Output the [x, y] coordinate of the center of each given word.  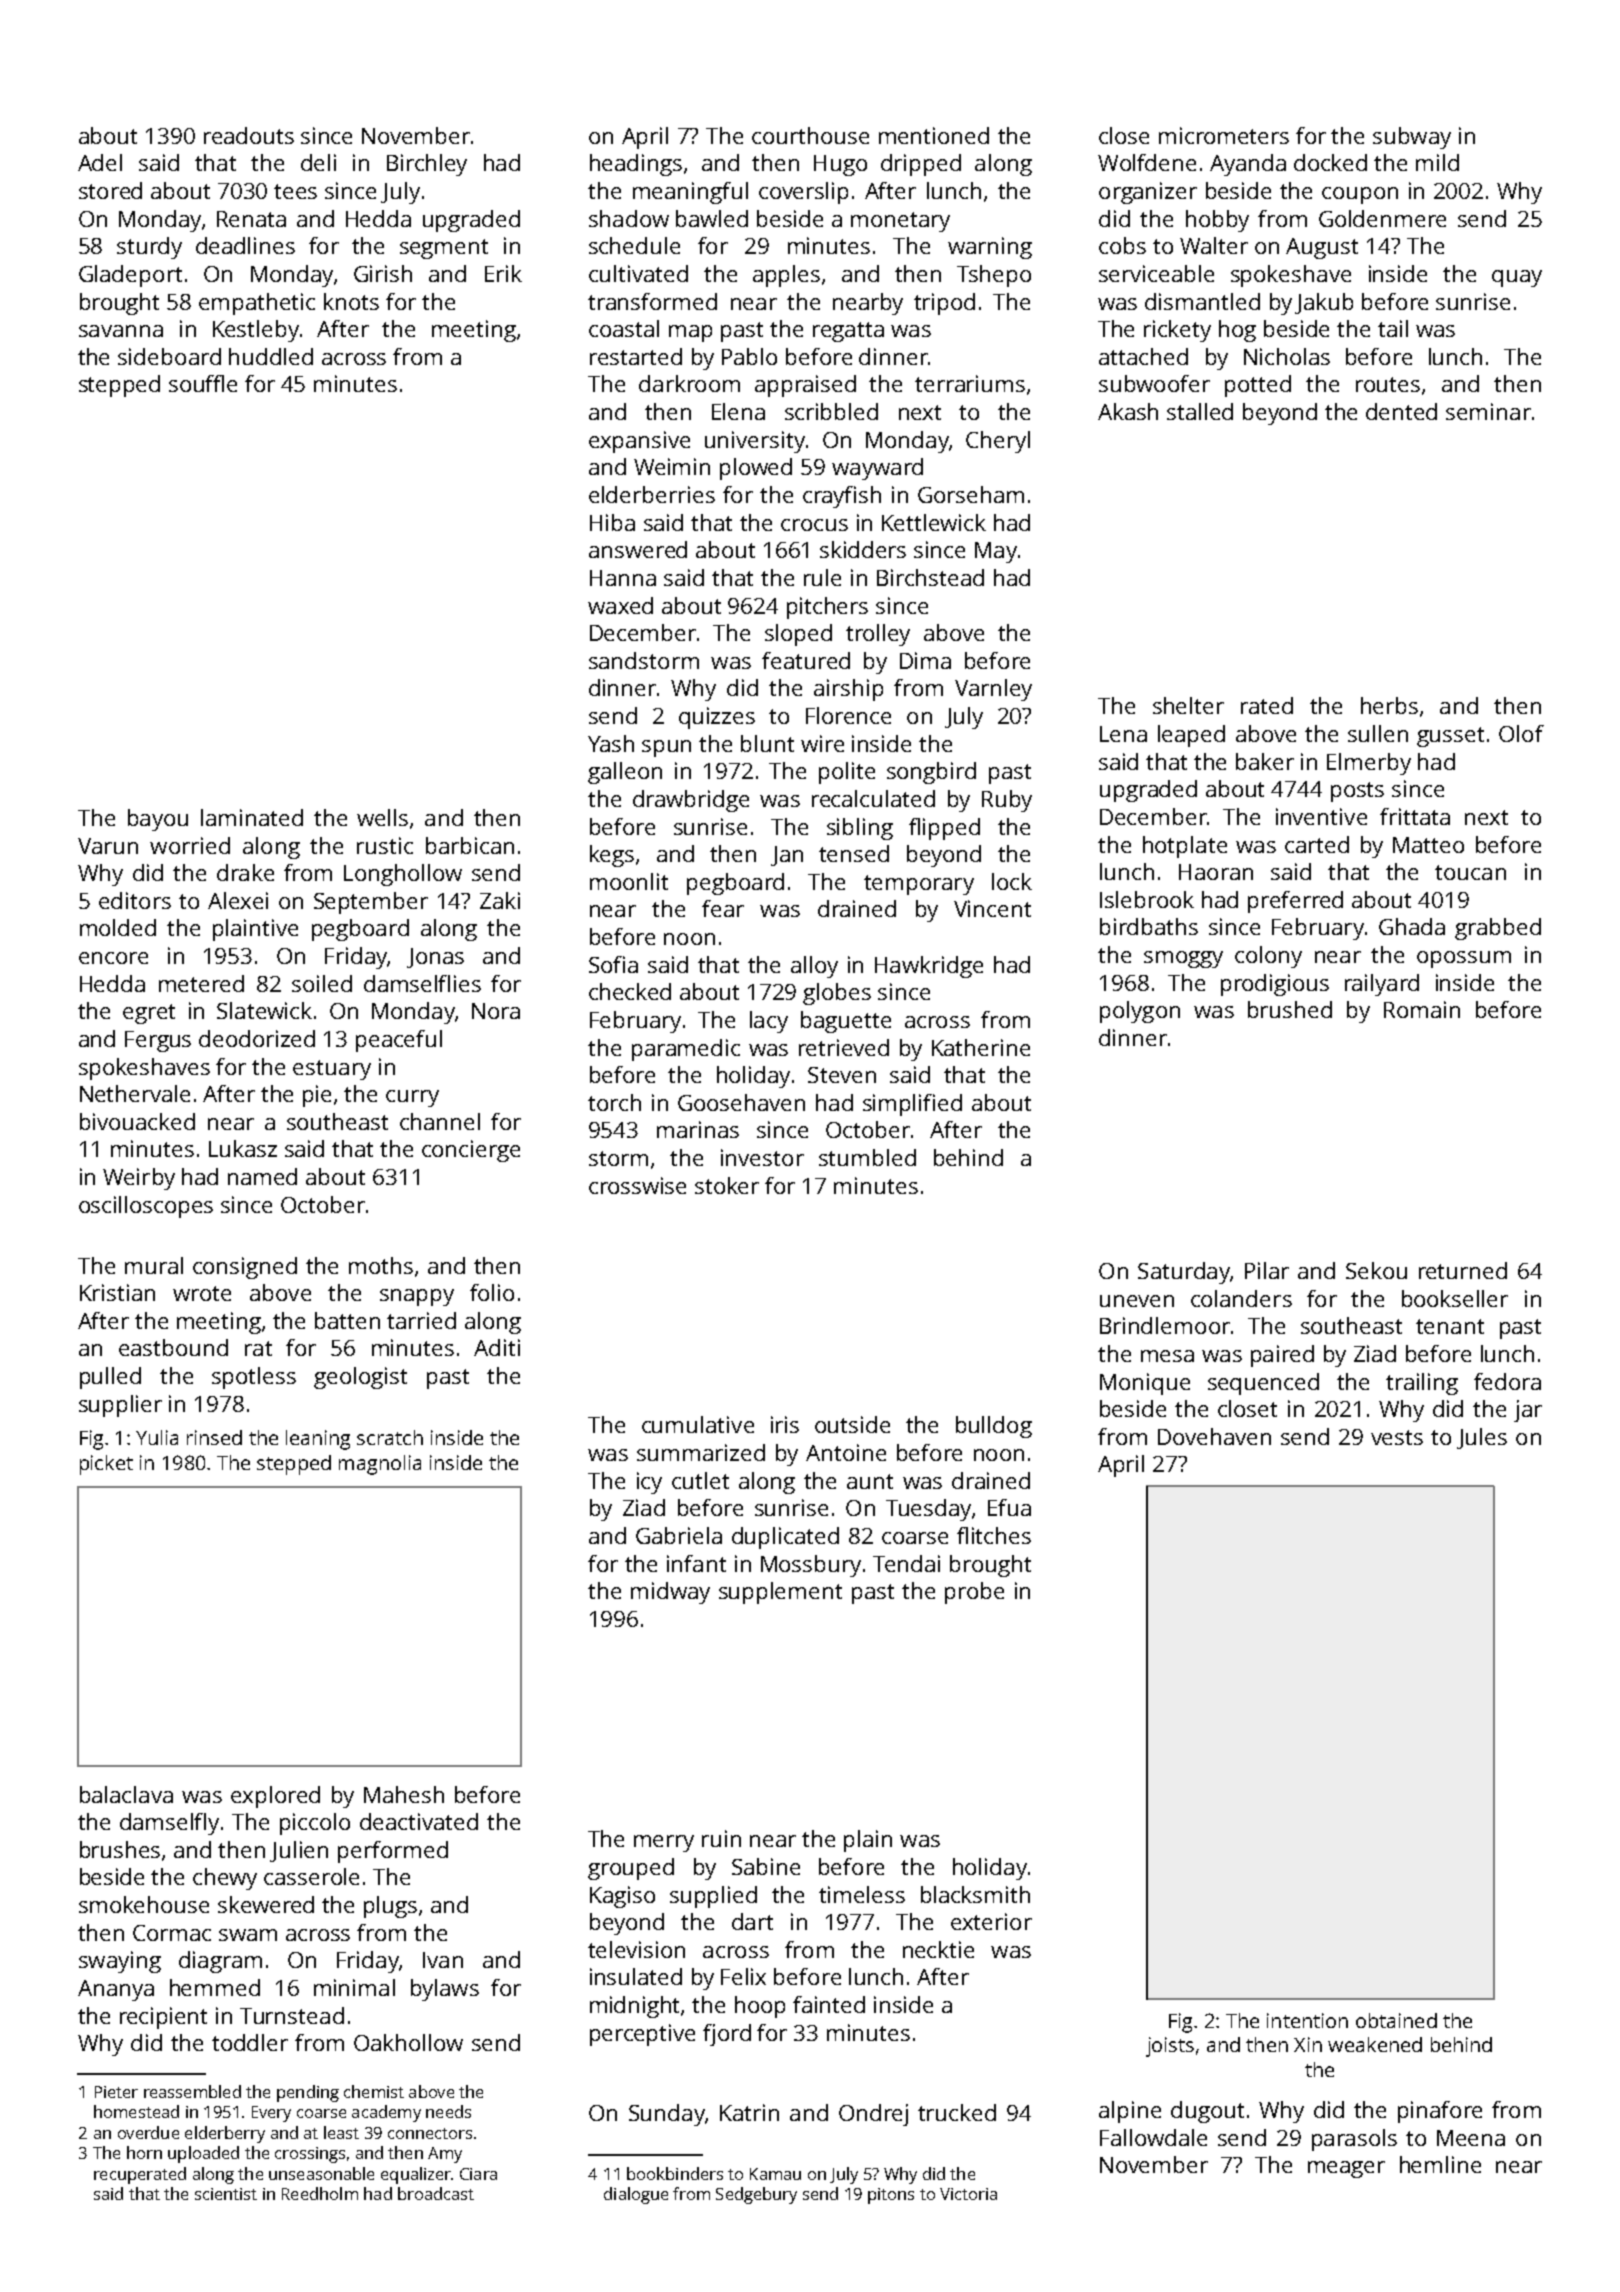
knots [351, 301]
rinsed [214, 1437]
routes [1388, 384]
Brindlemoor [1165, 1325]
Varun [108, 846]
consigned [245, 1268]
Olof [1521, 733]
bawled [712, 218]
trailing [1422, 1384]
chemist [374, 2091]
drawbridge [691, 801]
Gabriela [679, 1535]
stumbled [867, 1157]
